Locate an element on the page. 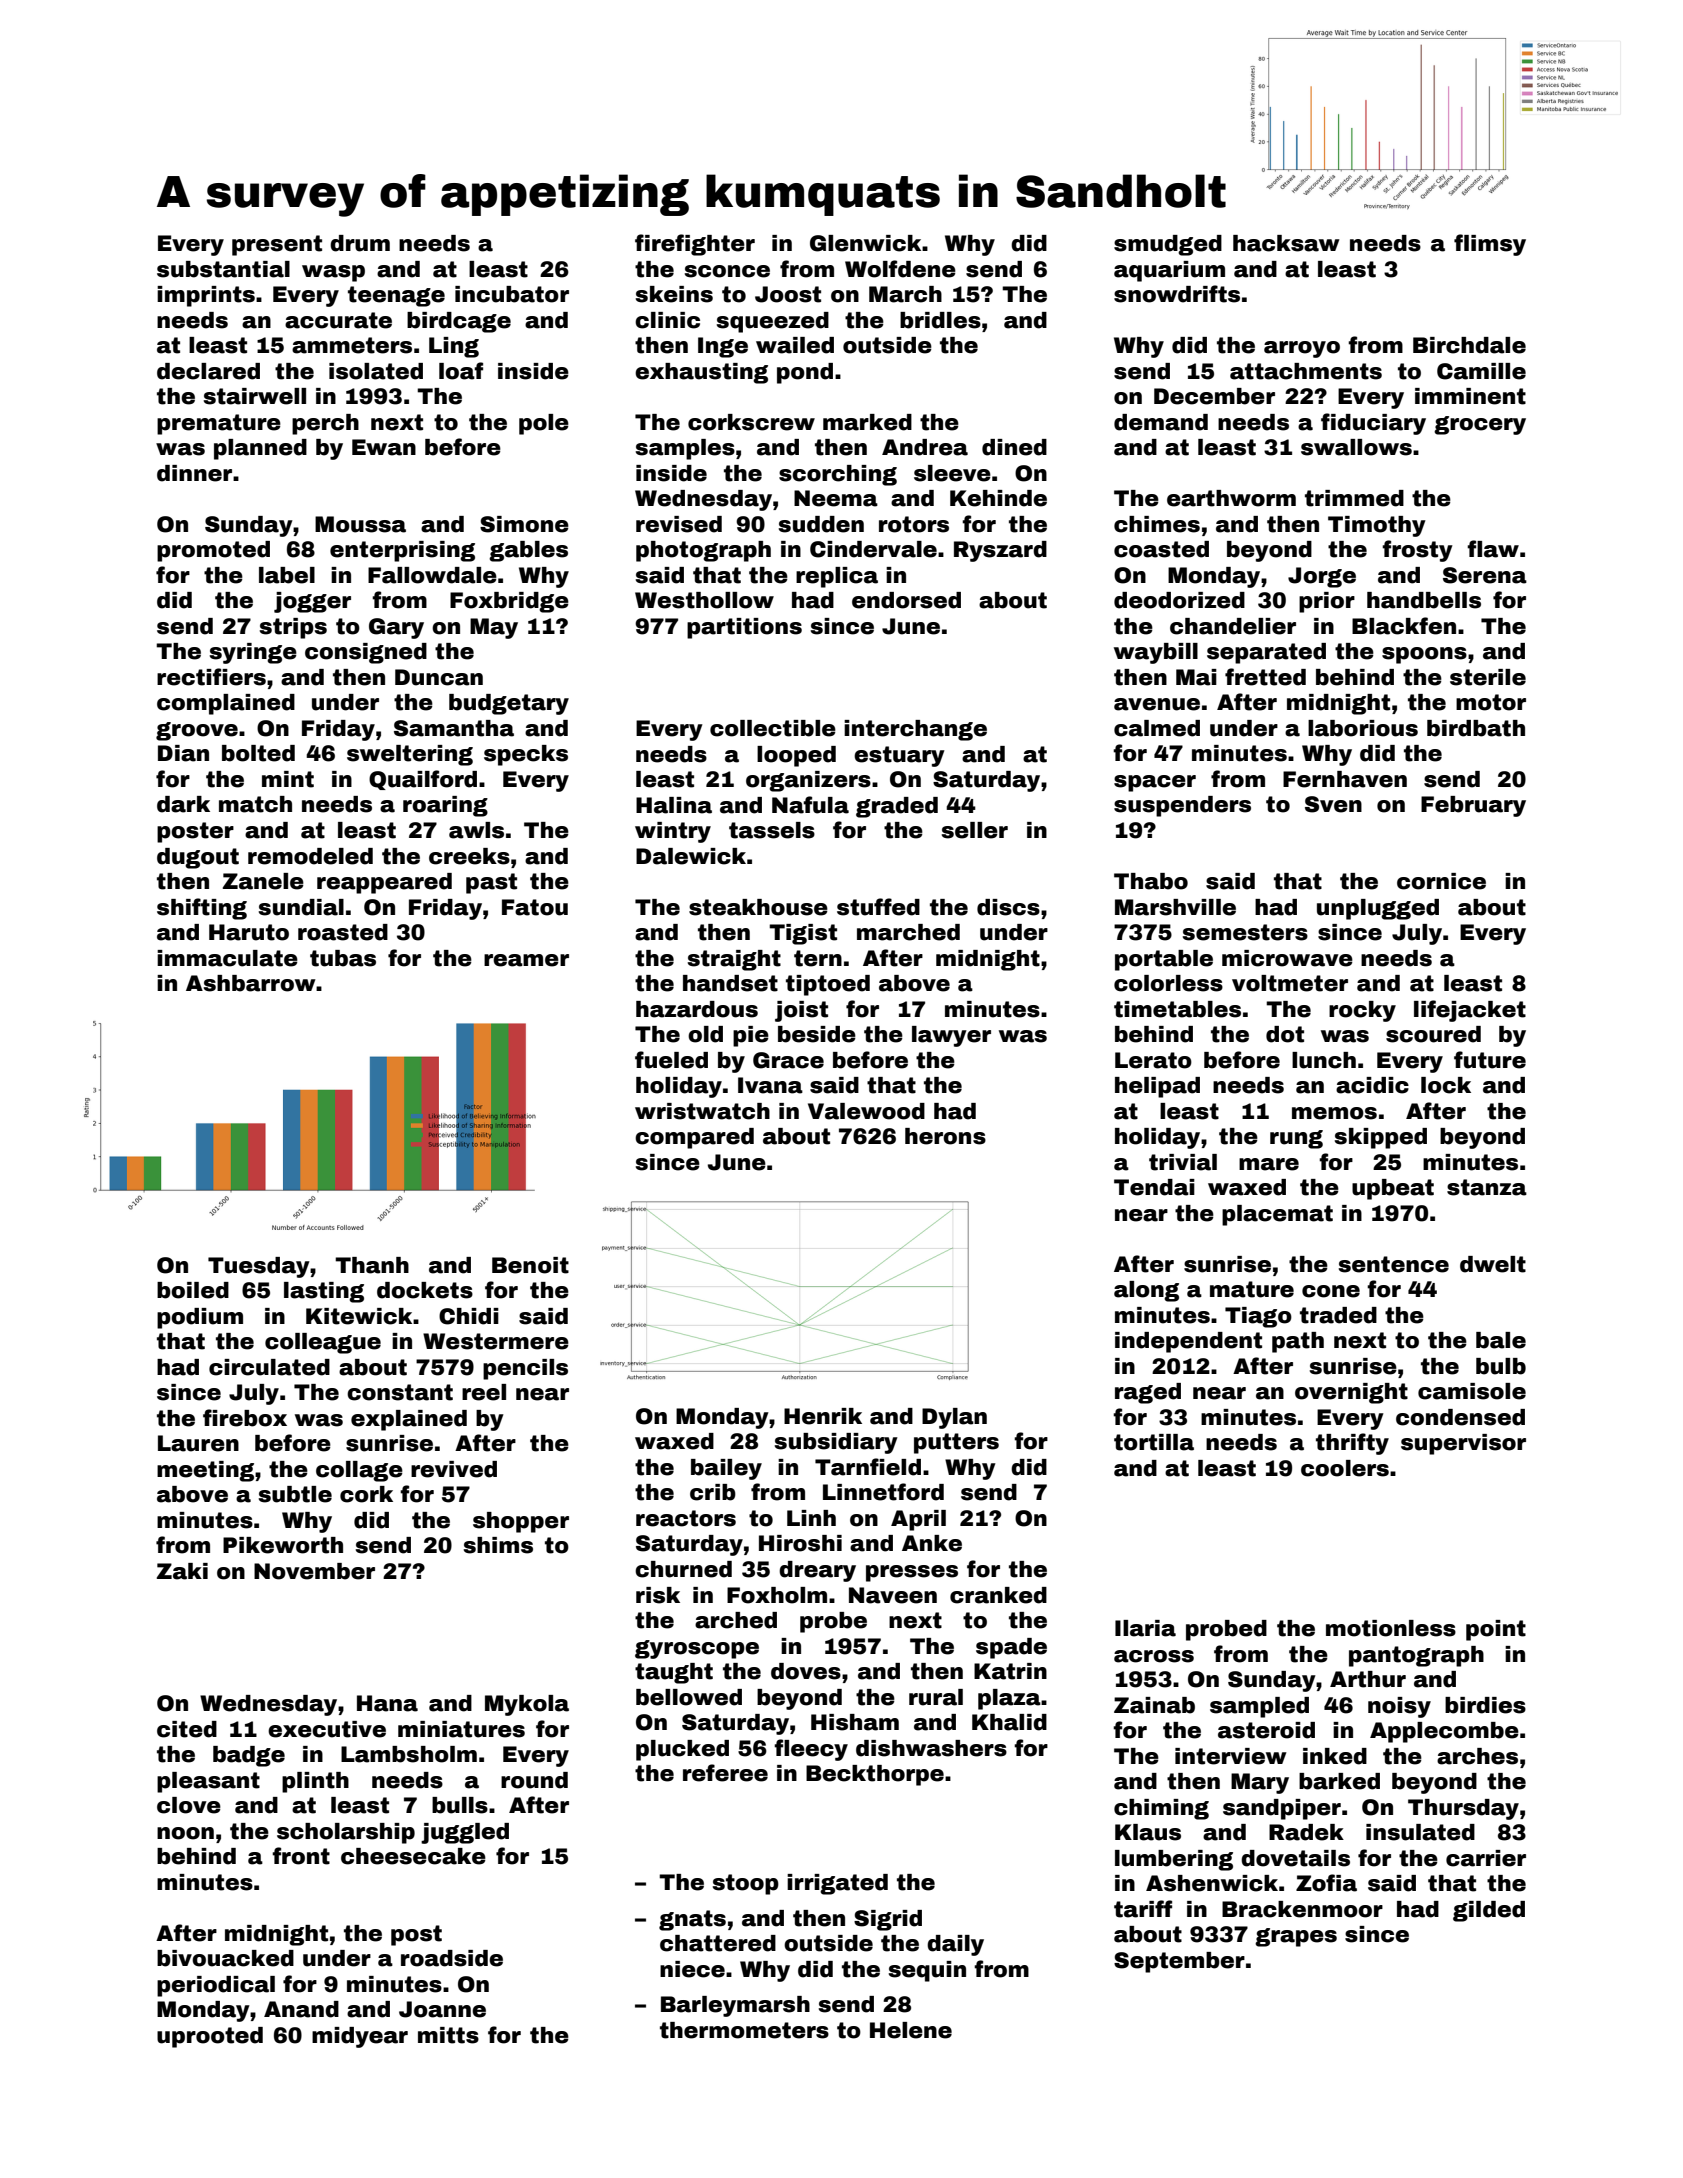  Ashenwick is located at coordinates (1212, 1883).
